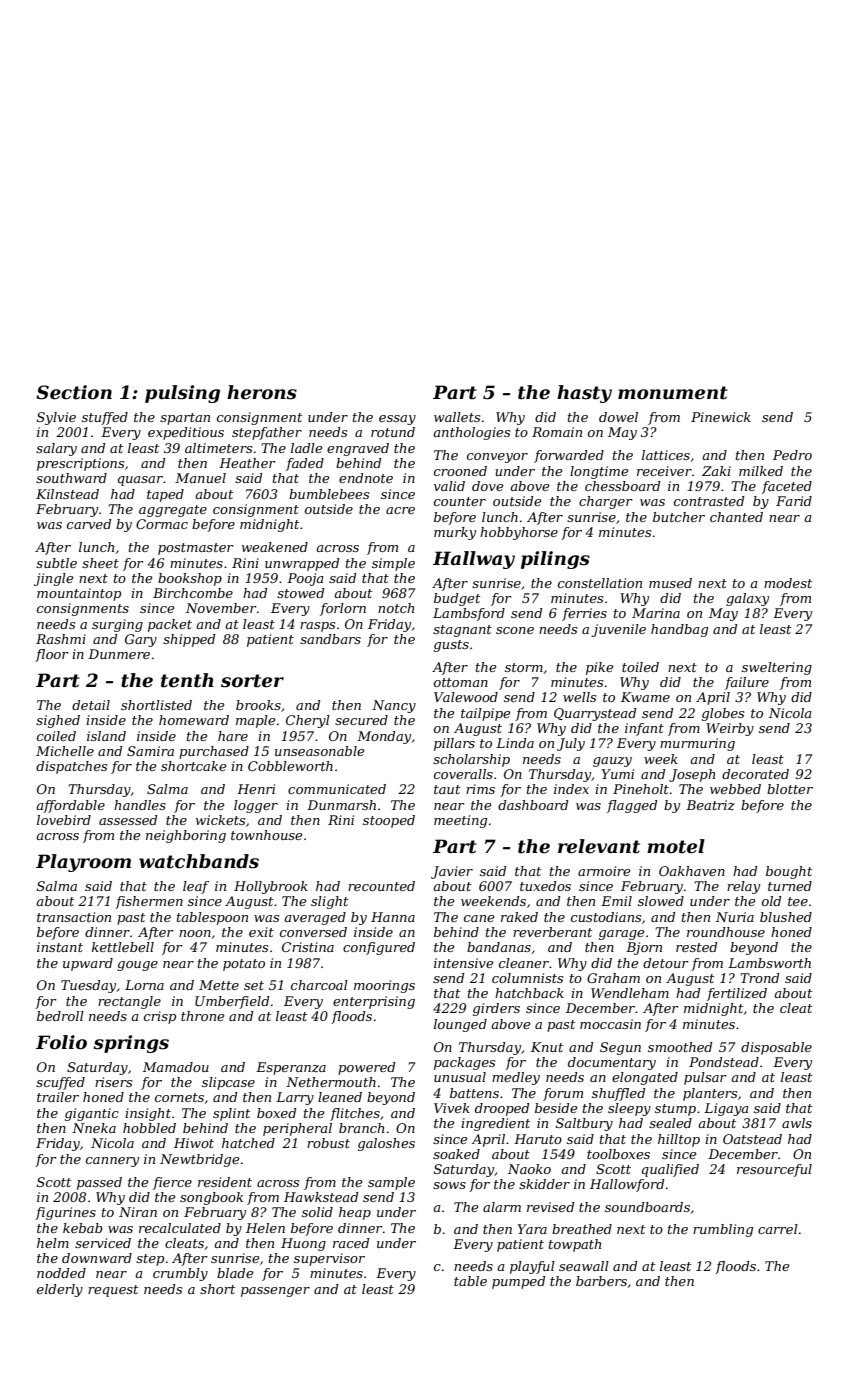  Describe the element at coordinates (456, 1154) in the screenshot. I see `soaked` at that location.
